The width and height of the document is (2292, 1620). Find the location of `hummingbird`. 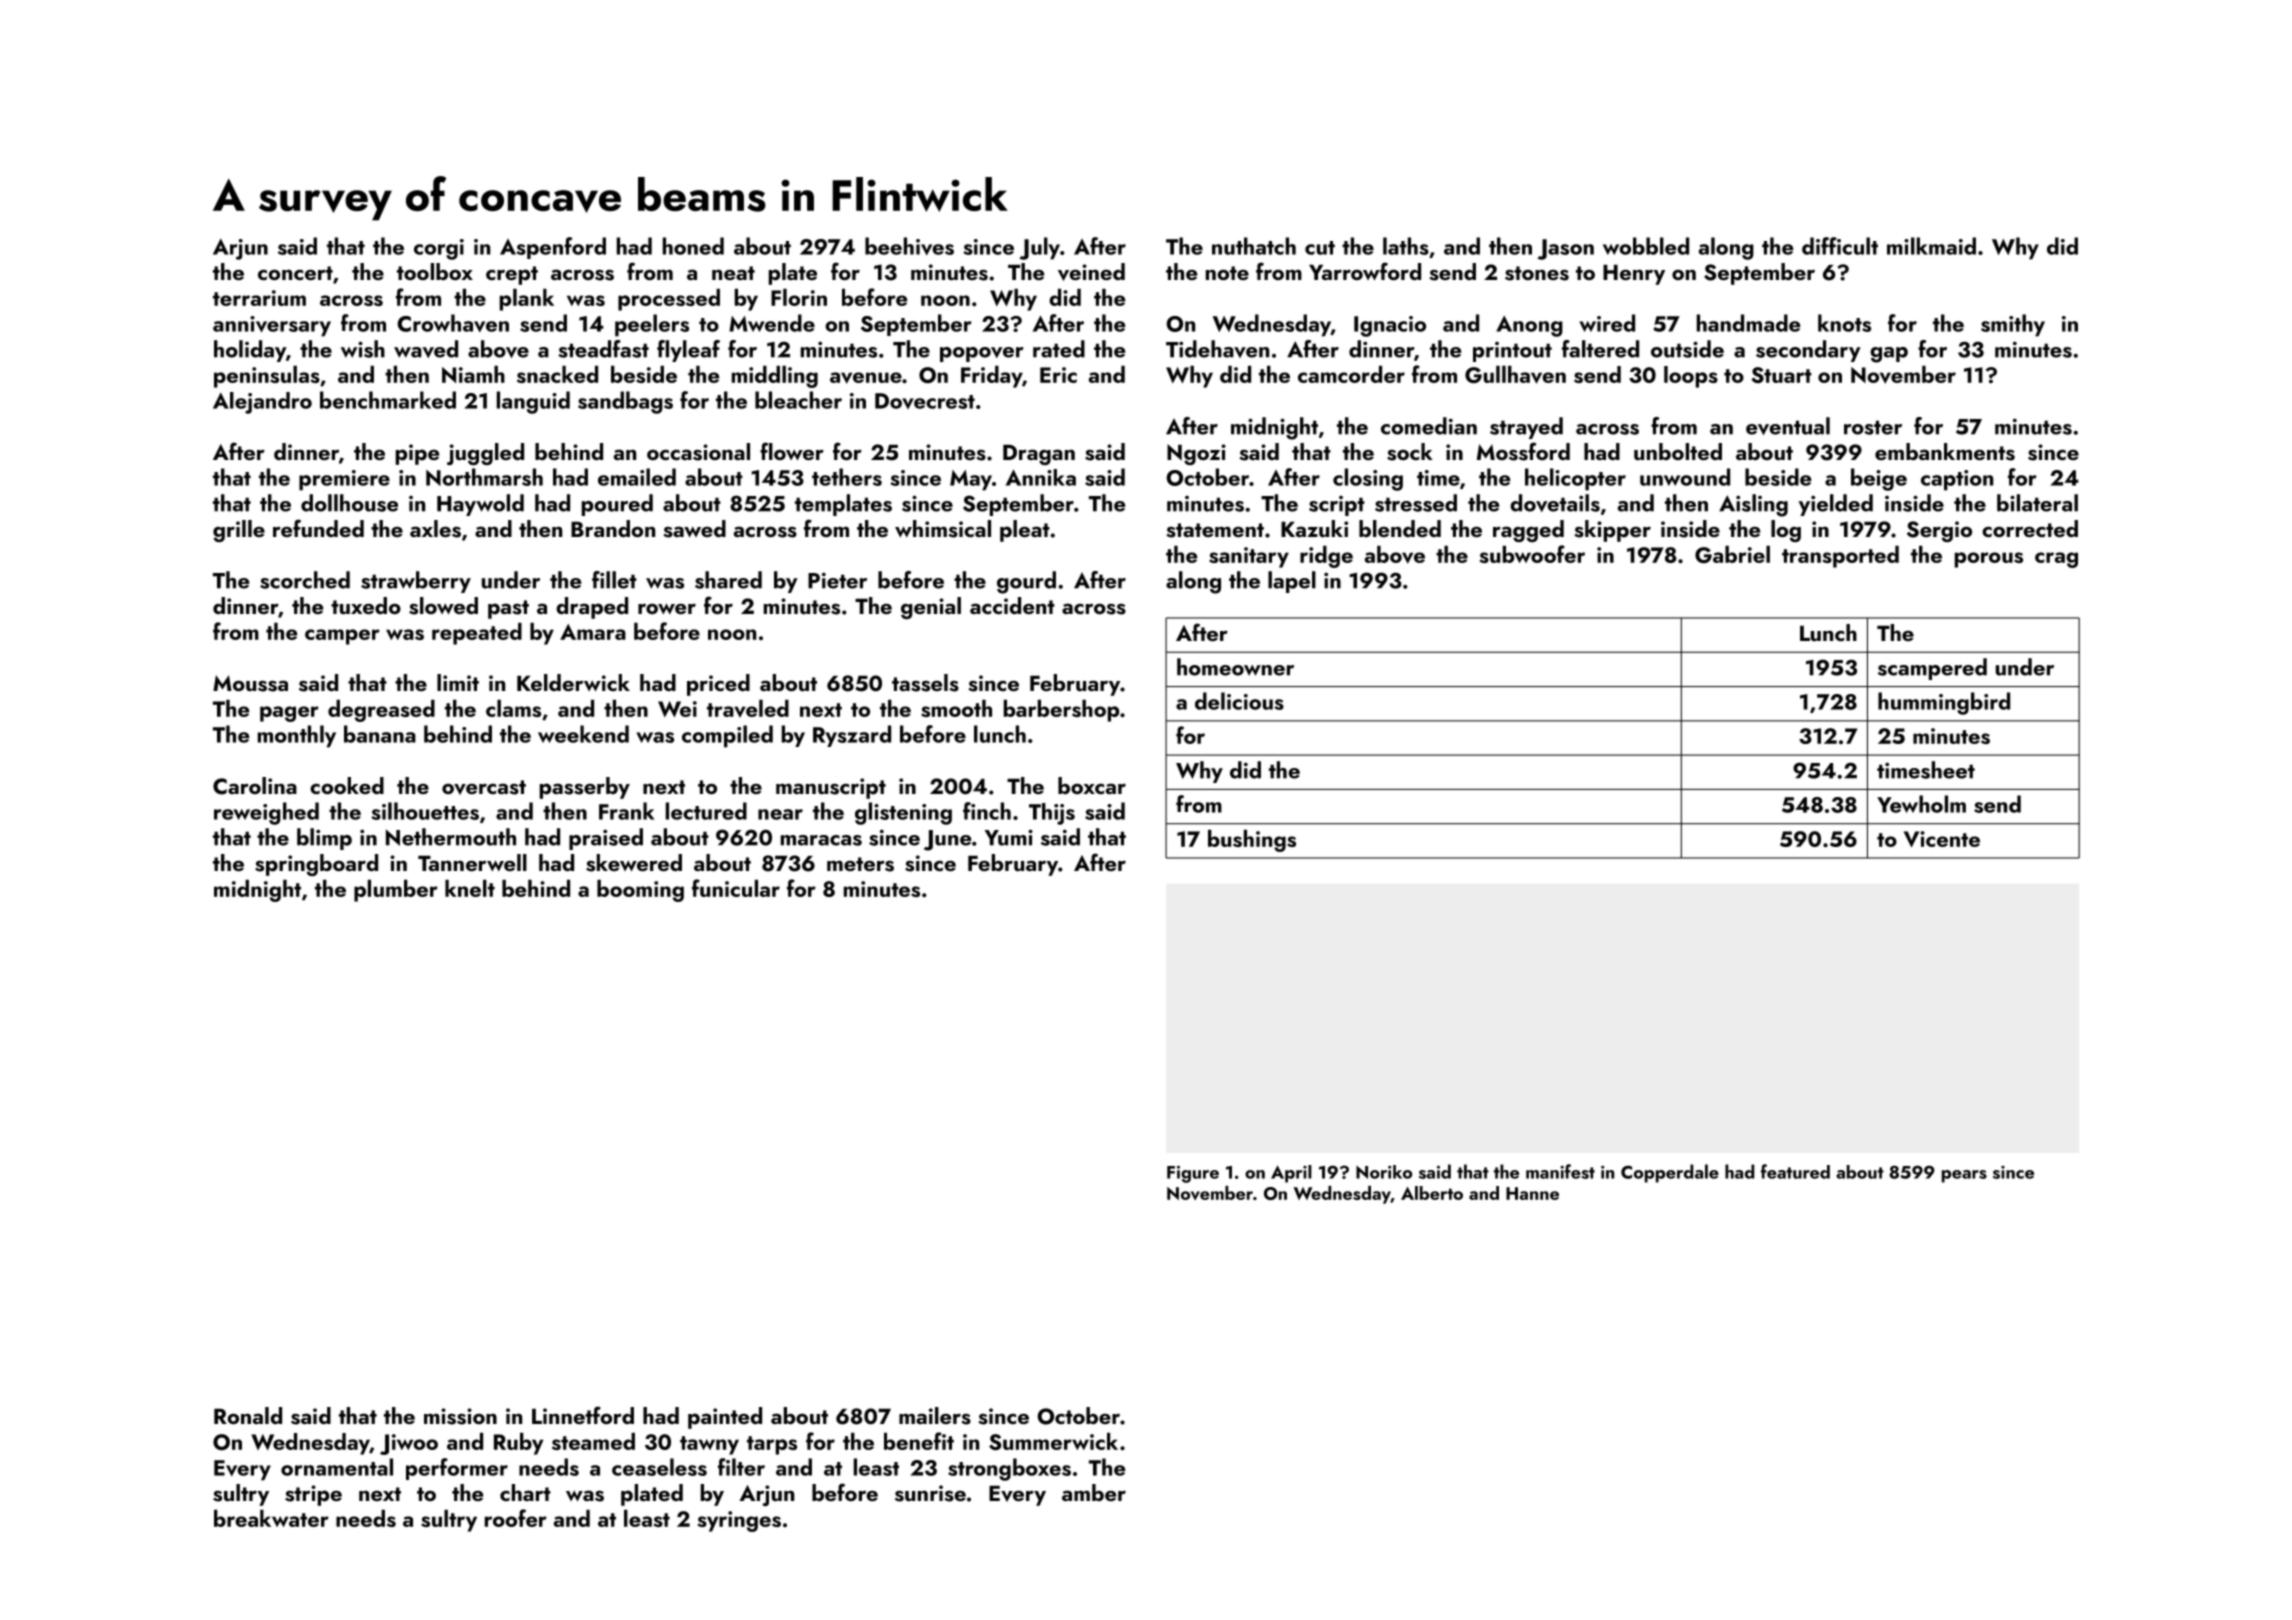

hummingbird is located at coordinates (1944, 703).
